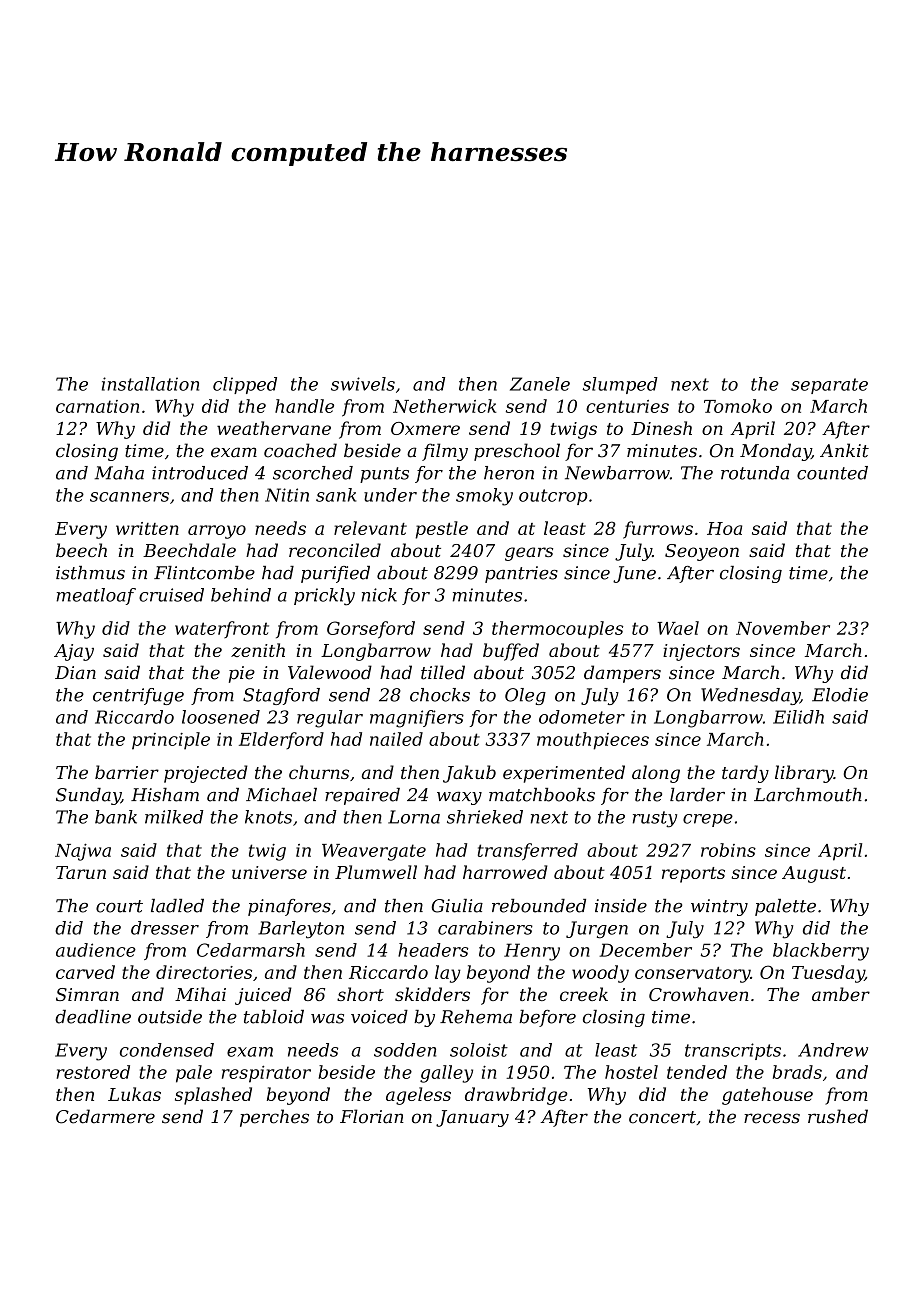  I want to click on separate, so click(829, 386).
